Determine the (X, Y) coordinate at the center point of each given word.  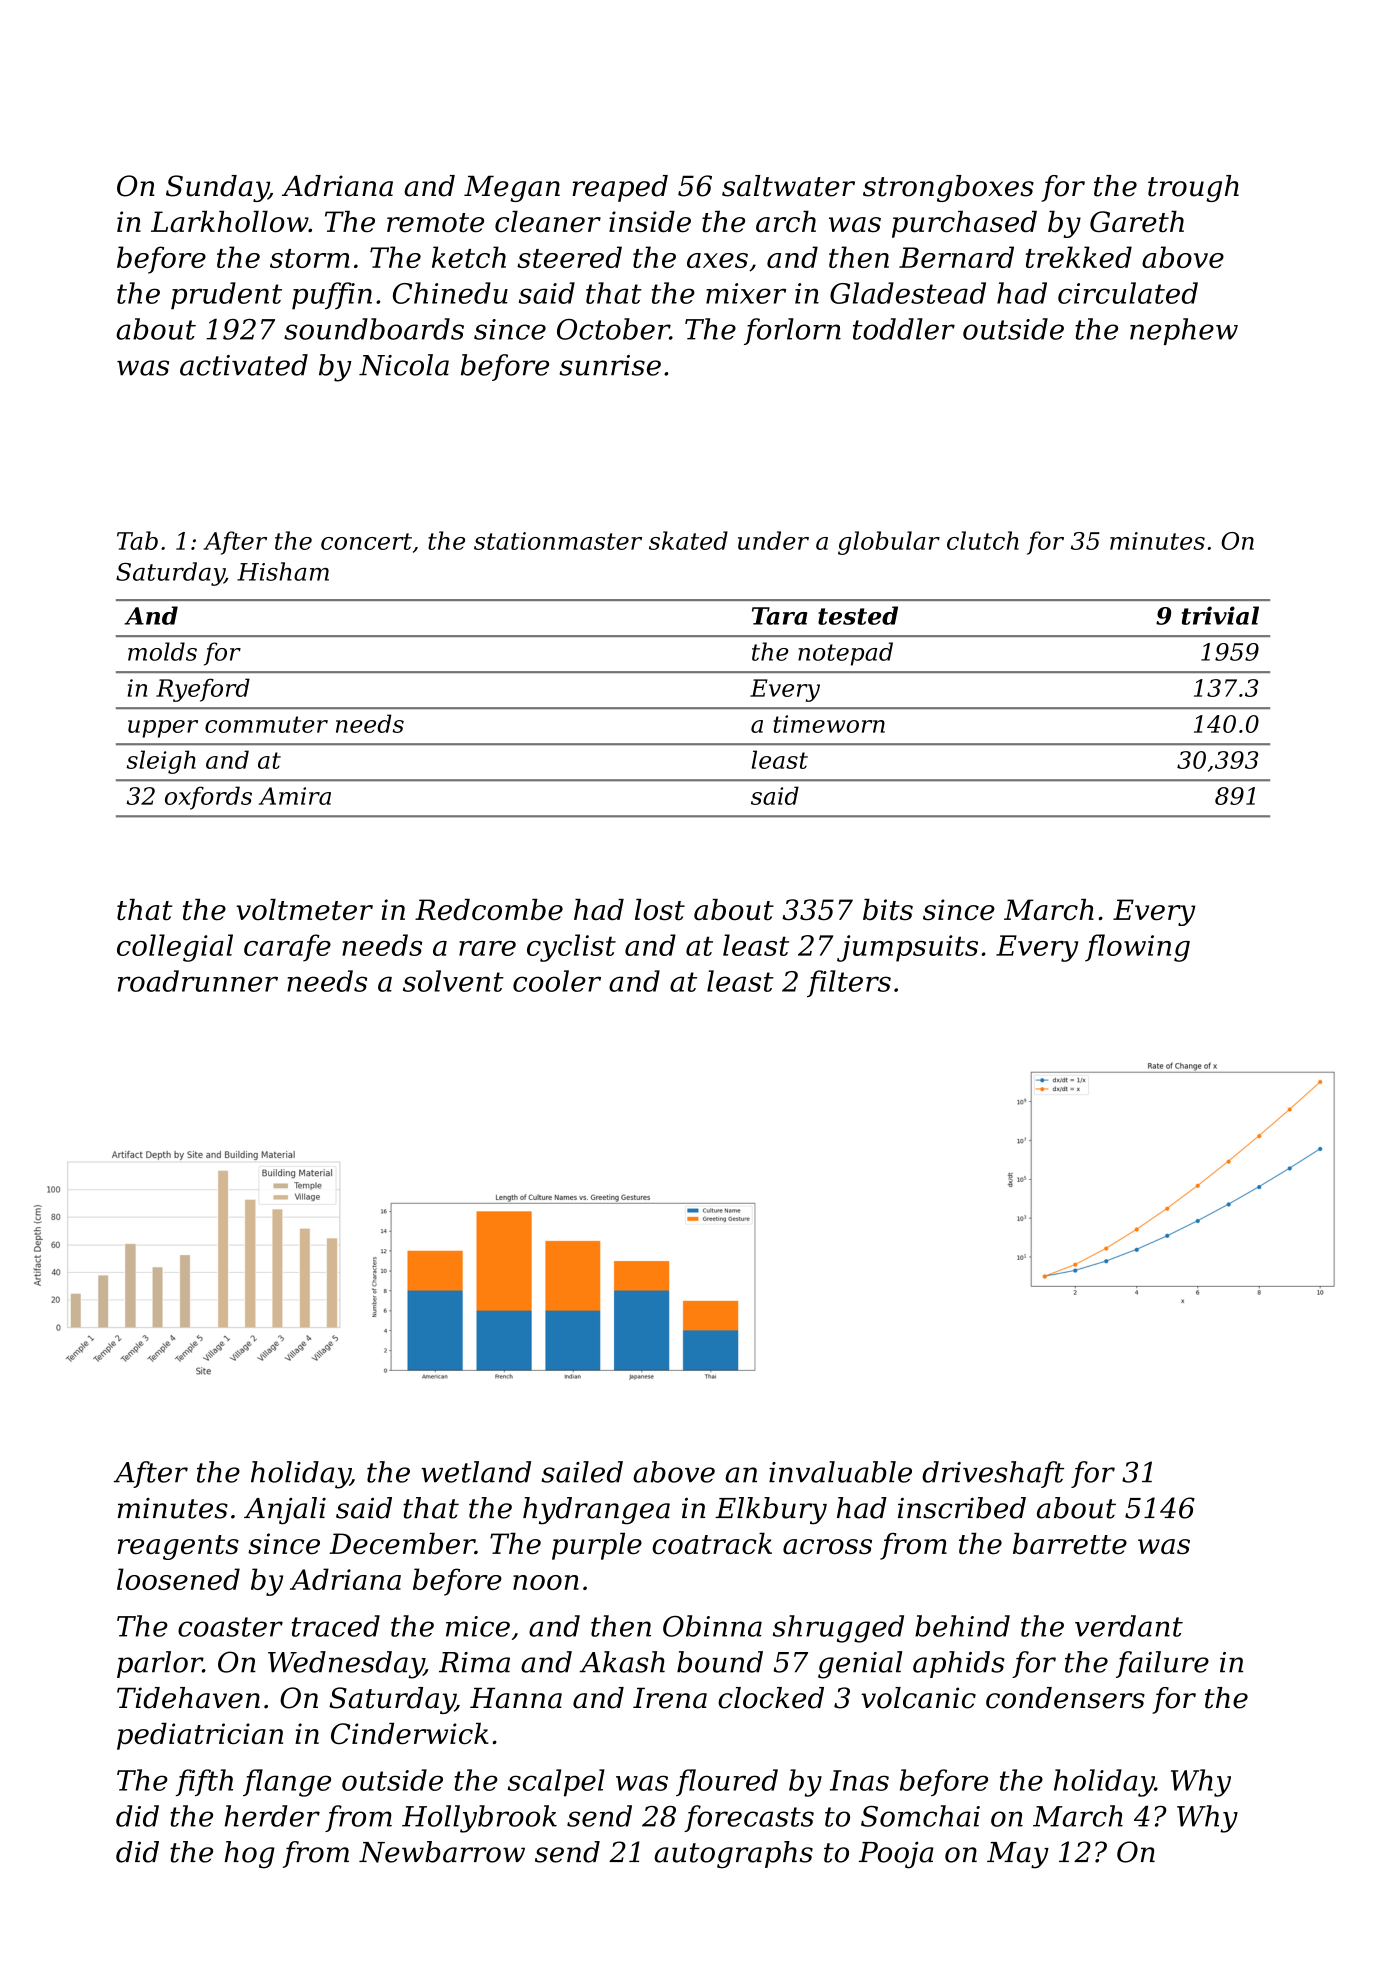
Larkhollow (230, 222)
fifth (204, 1782)
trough (1193, 188)
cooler (557, 981)
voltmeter (304, 910)
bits (888, 910)
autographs (733, 1855)
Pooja (896, 1855)
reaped (620, 188)
